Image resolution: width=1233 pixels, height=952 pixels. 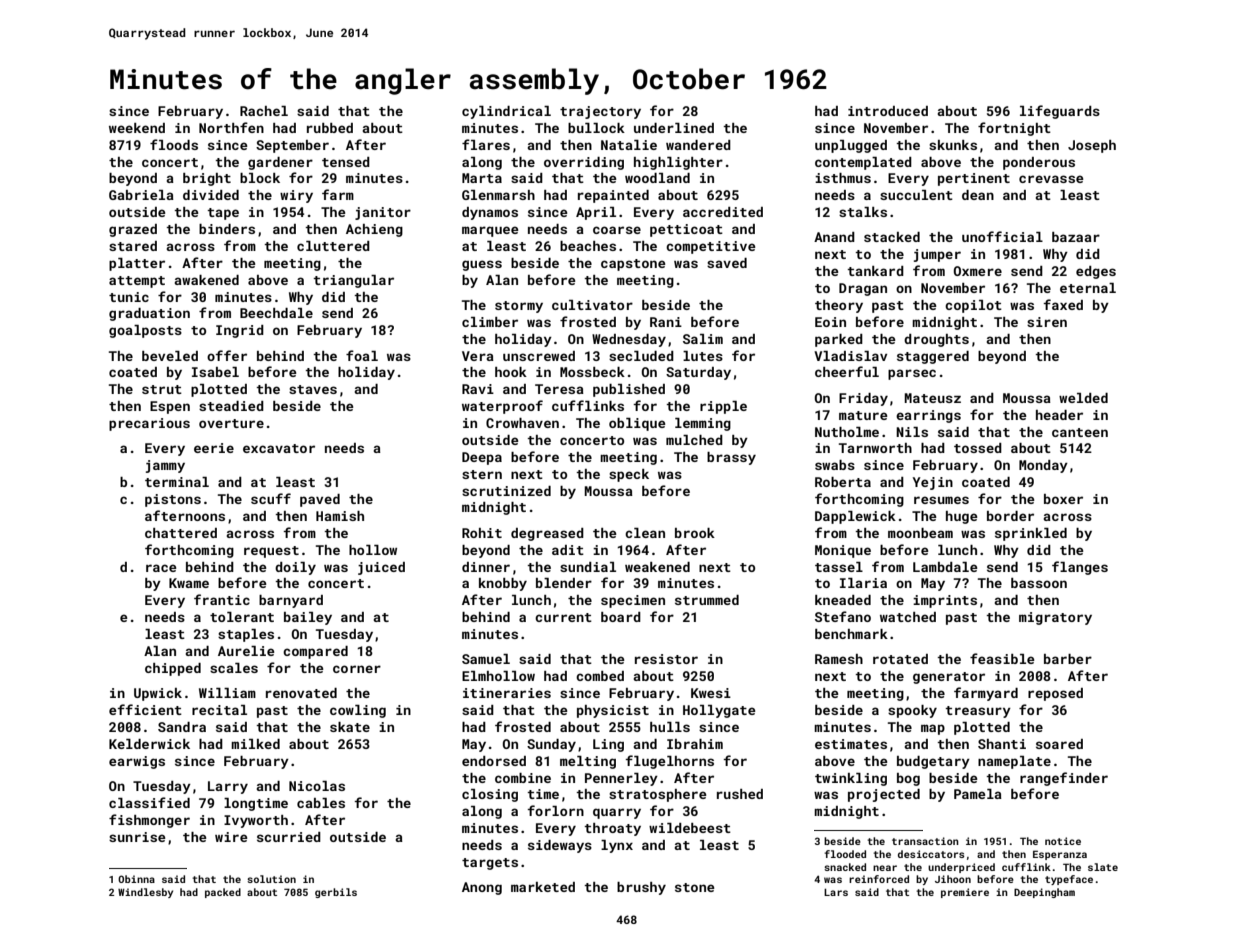 What do you see at coordinates (629, 475) in the document?
I see `speck` at bounding box center [629, 475].
